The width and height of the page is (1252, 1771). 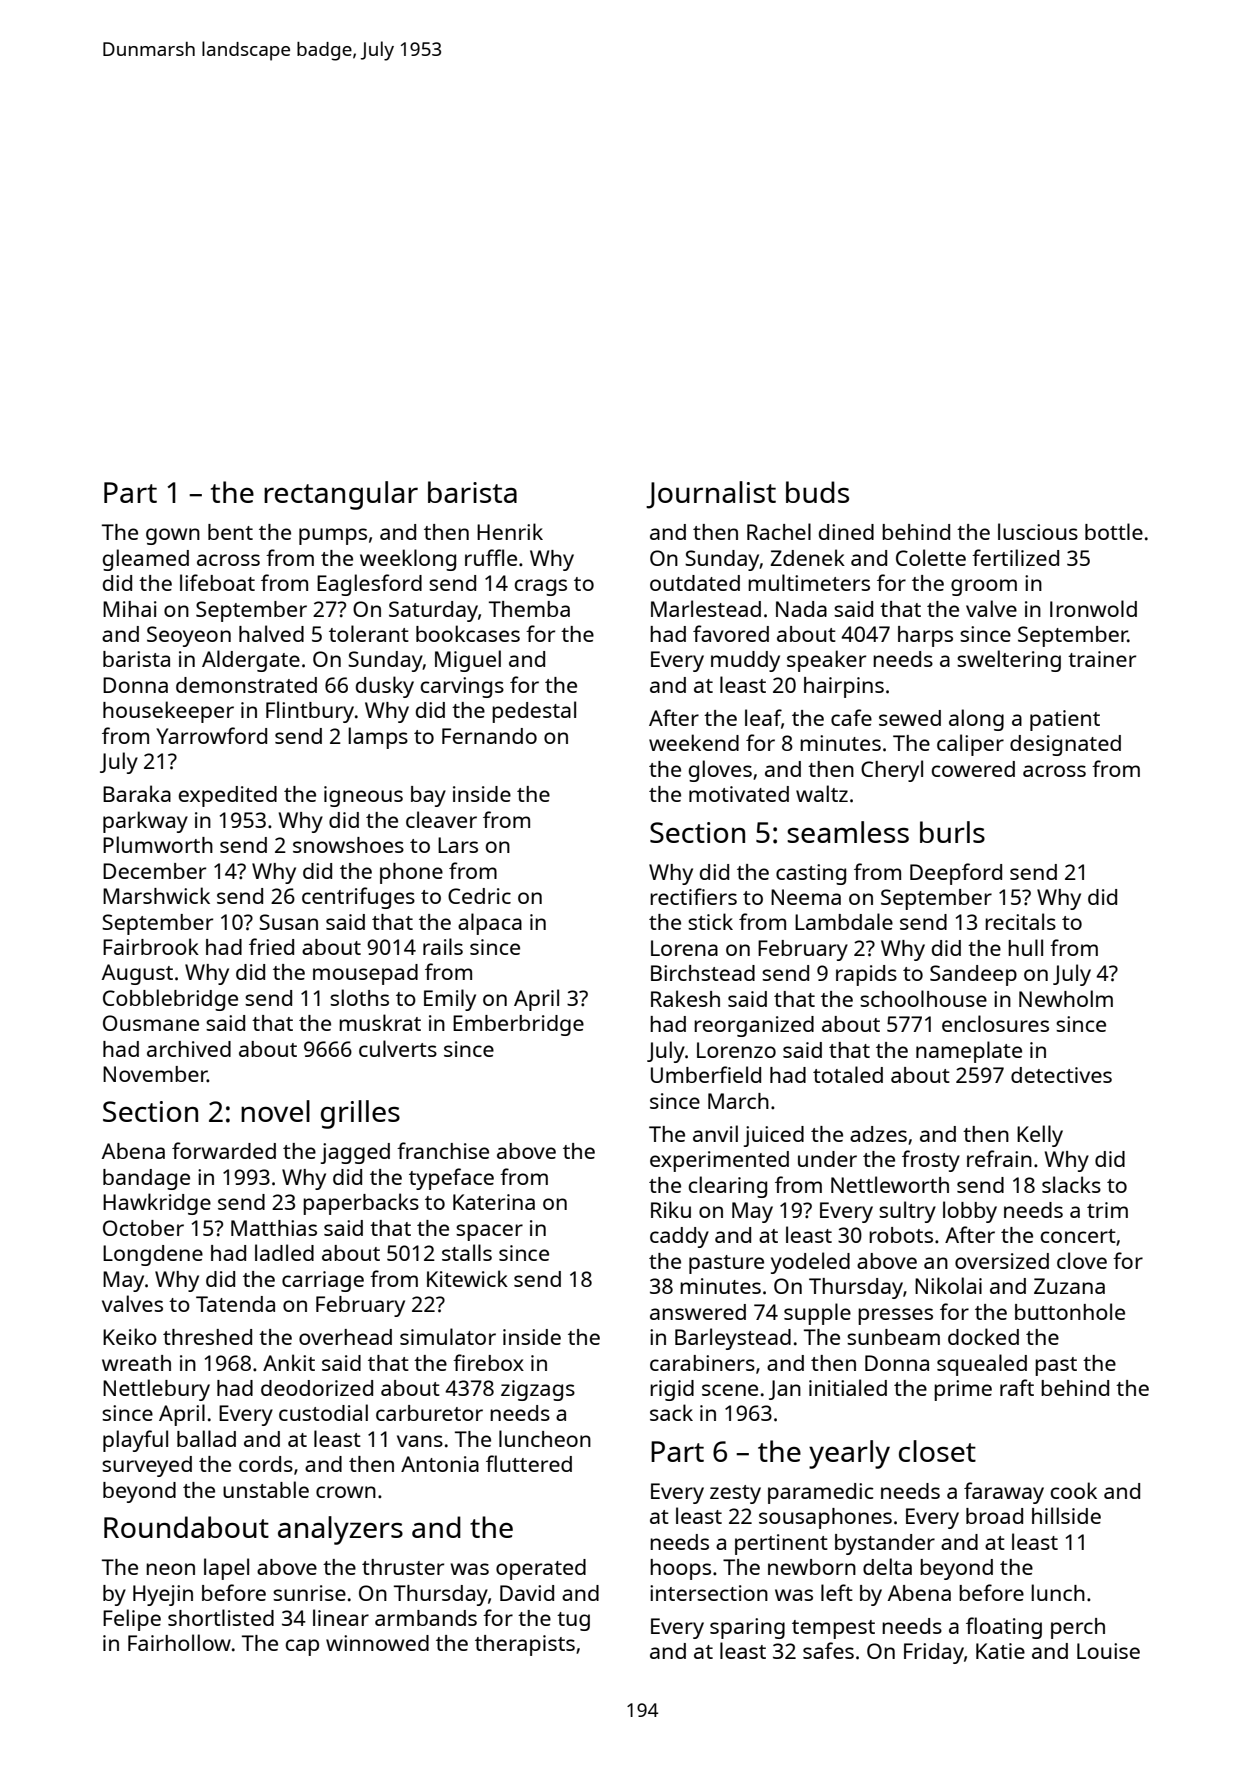 I want to click on casting, so click(x=811, y=874).
